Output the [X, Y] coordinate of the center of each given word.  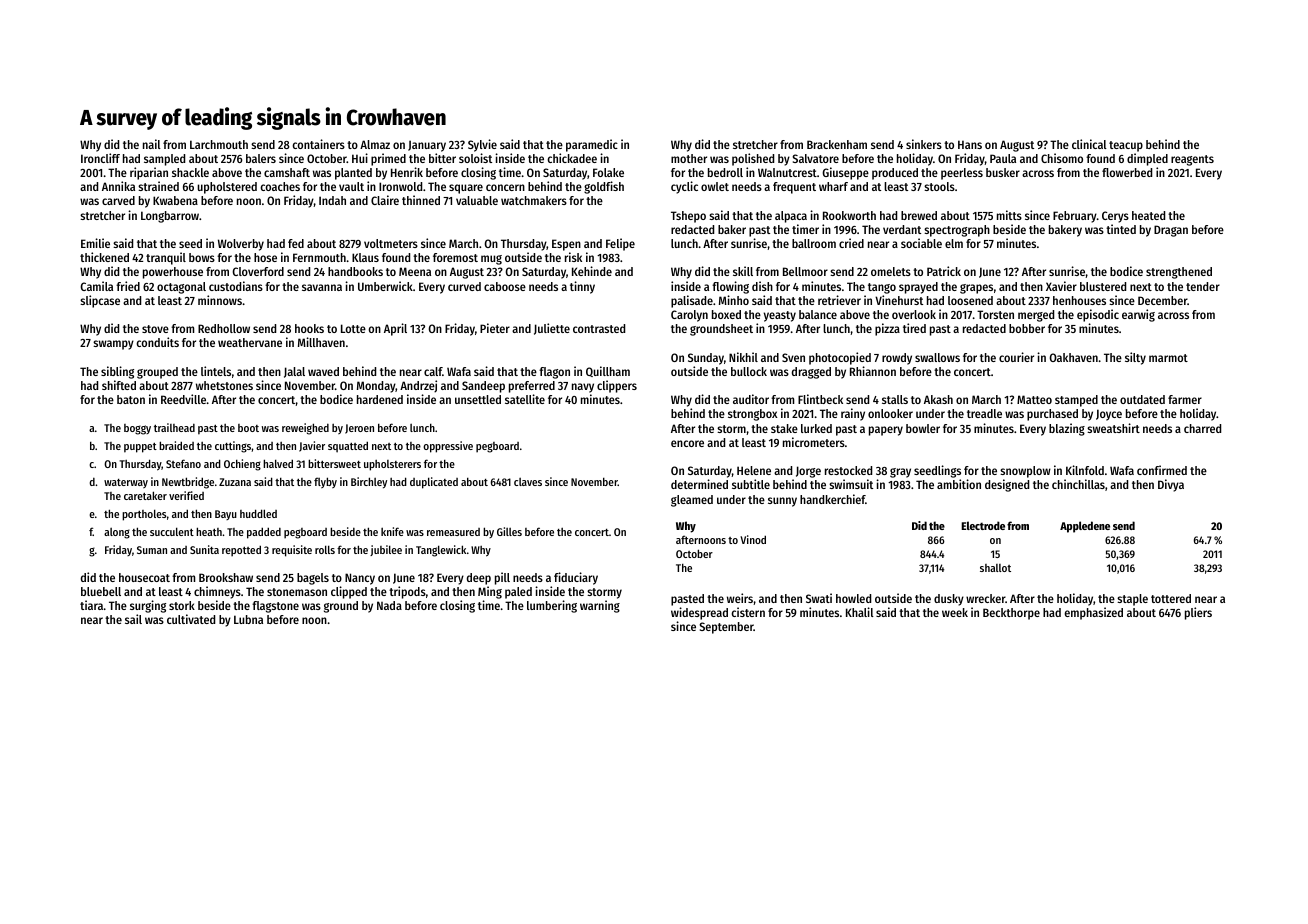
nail [152, 144]
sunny [782, 502]
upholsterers [392, 465]
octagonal [181, 288]
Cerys [1115, 217]
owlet [715, 186]
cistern [748, 612]
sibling [117, 372]
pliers [1198, 613]
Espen [566, 245]
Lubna [248, 619]
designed [1007, 485]
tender [1203, 286]
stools [939, 186]
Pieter [495, 328]
